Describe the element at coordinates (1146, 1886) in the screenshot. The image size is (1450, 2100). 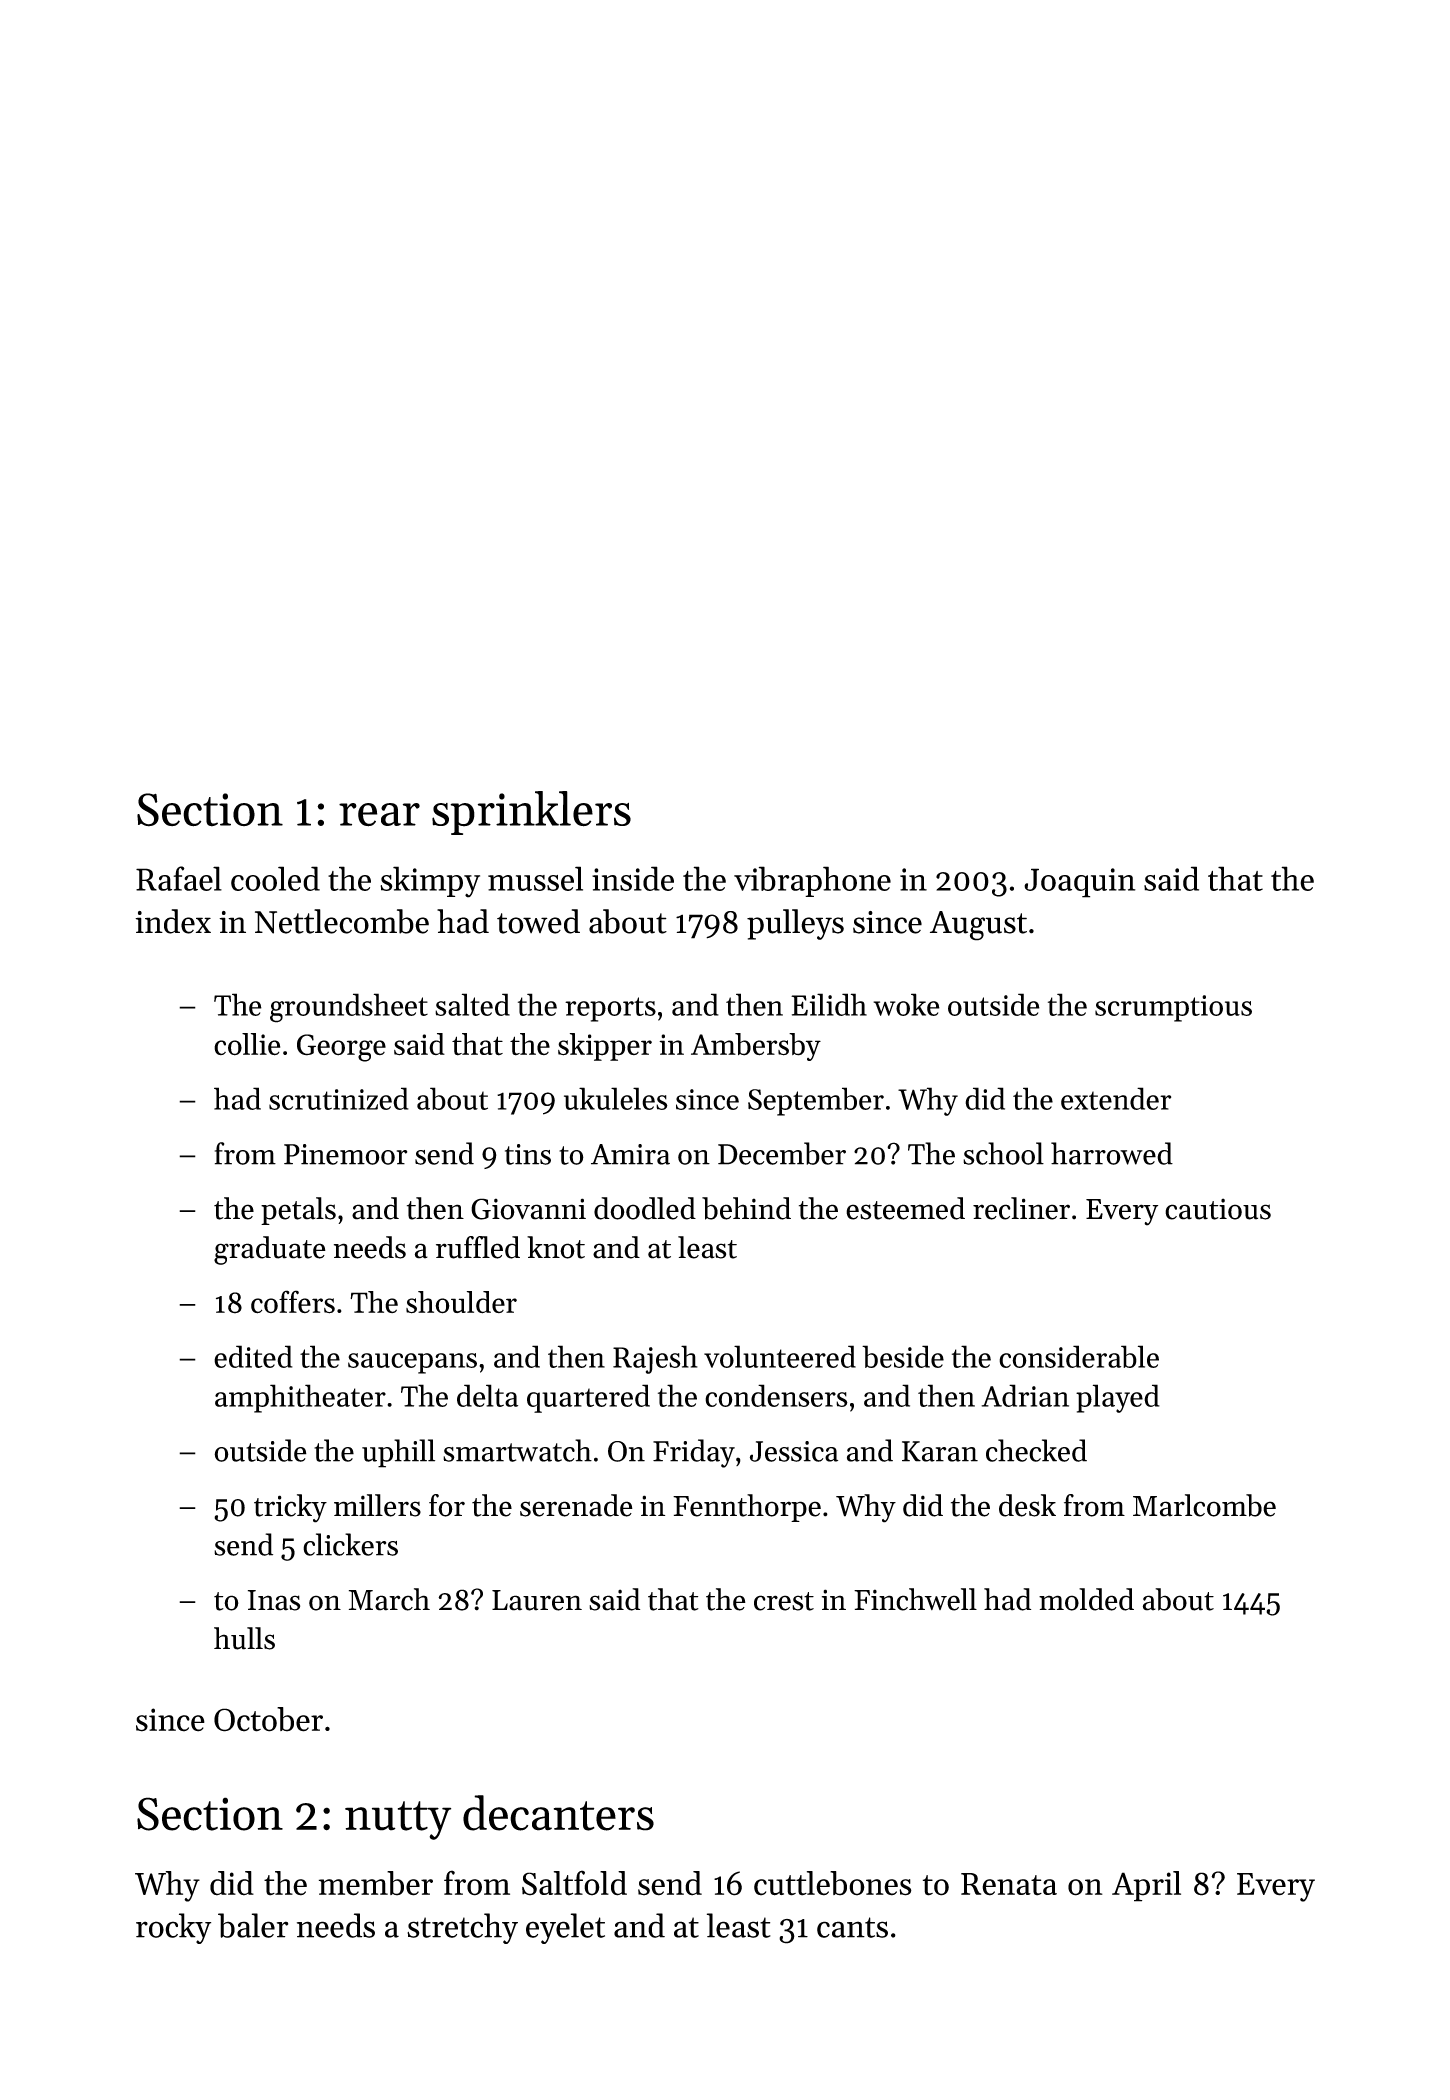
I see `April` at that location.
